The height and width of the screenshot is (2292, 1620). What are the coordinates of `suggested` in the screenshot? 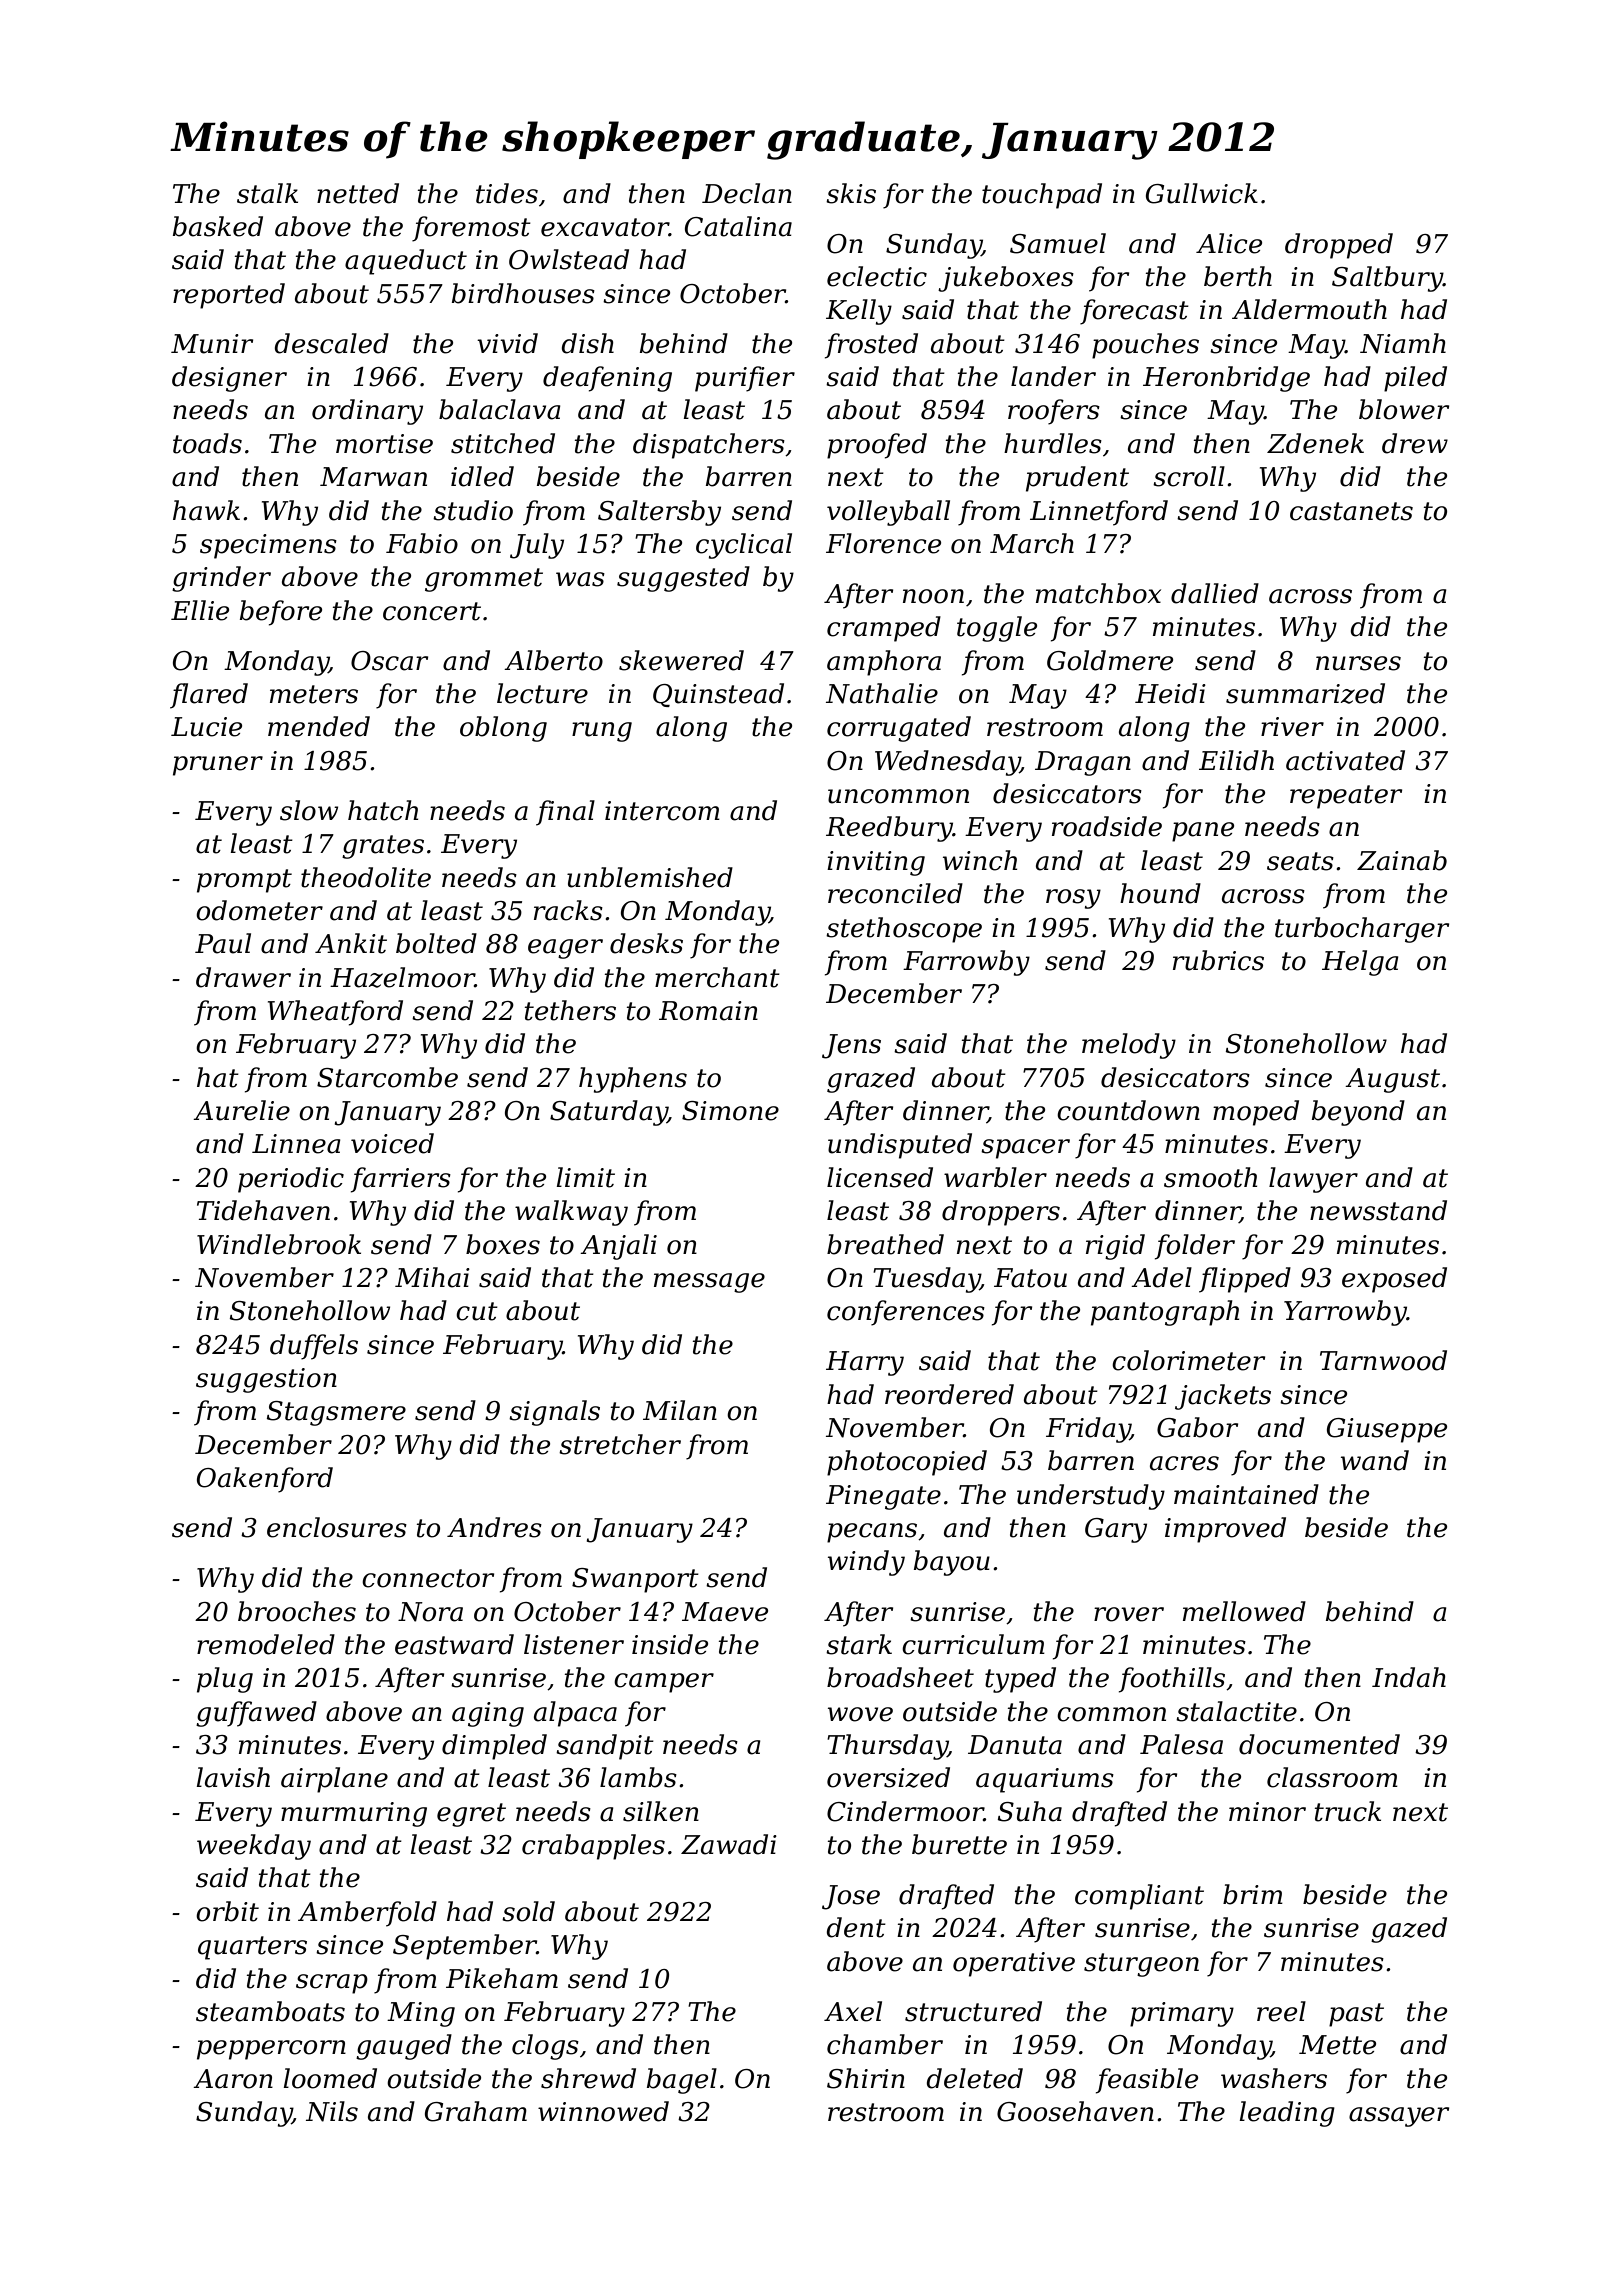 It's located at (683, 579).
